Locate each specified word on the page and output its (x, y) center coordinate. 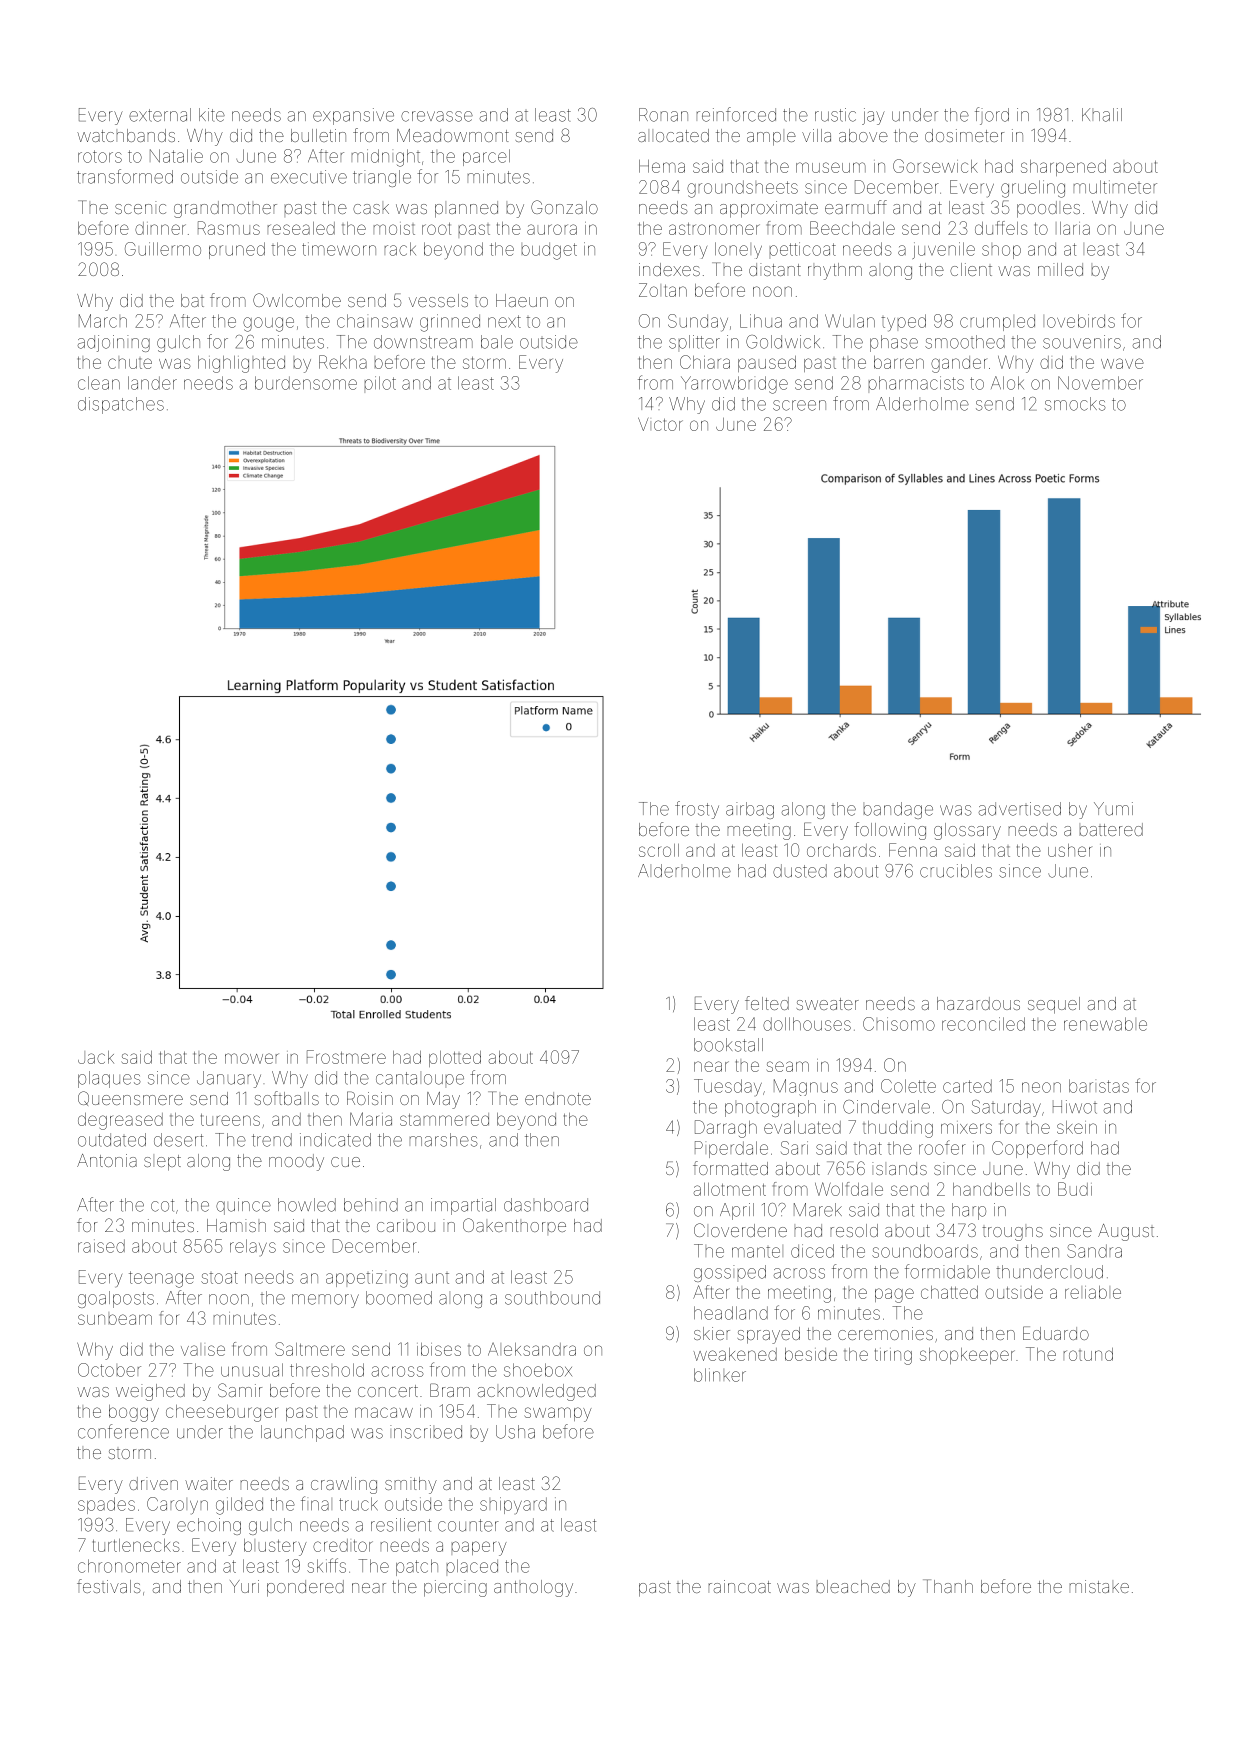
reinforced (736, 114)
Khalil (1102, 115)
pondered (305, 1588)
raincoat (740, 1586)
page (894, 1295)
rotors (100, 156)
